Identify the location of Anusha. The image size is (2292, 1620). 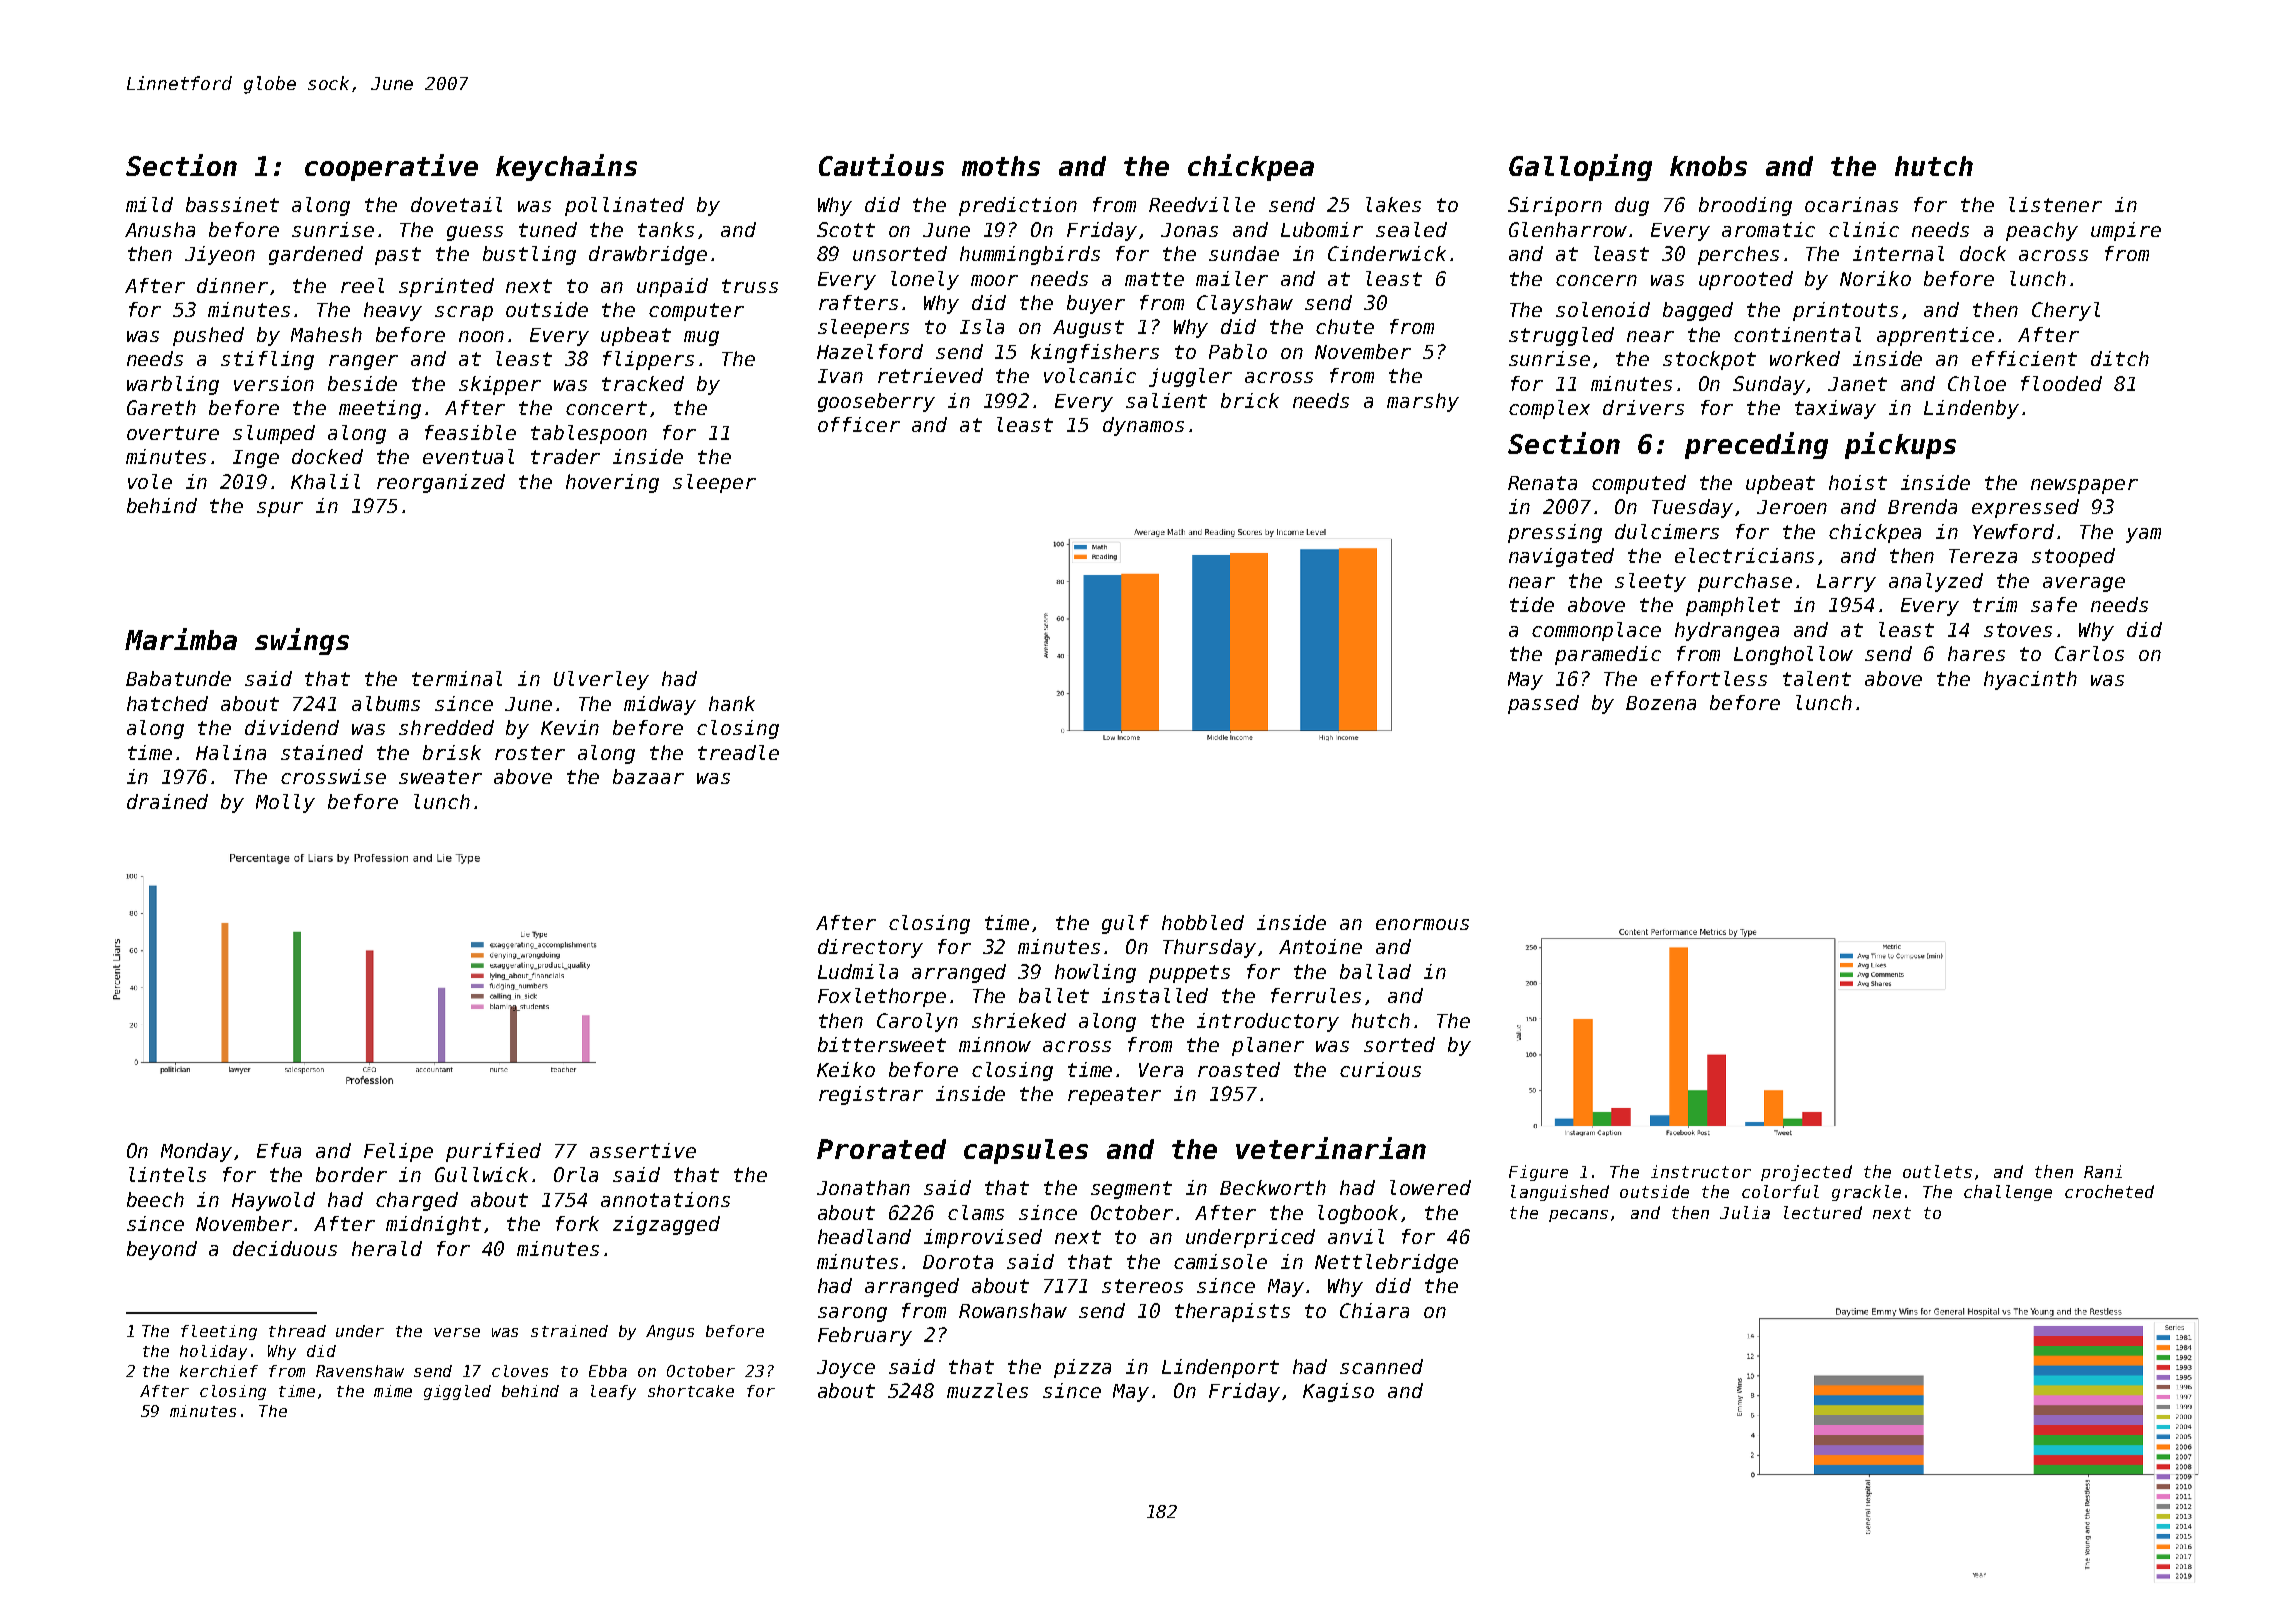
(160, 229).
